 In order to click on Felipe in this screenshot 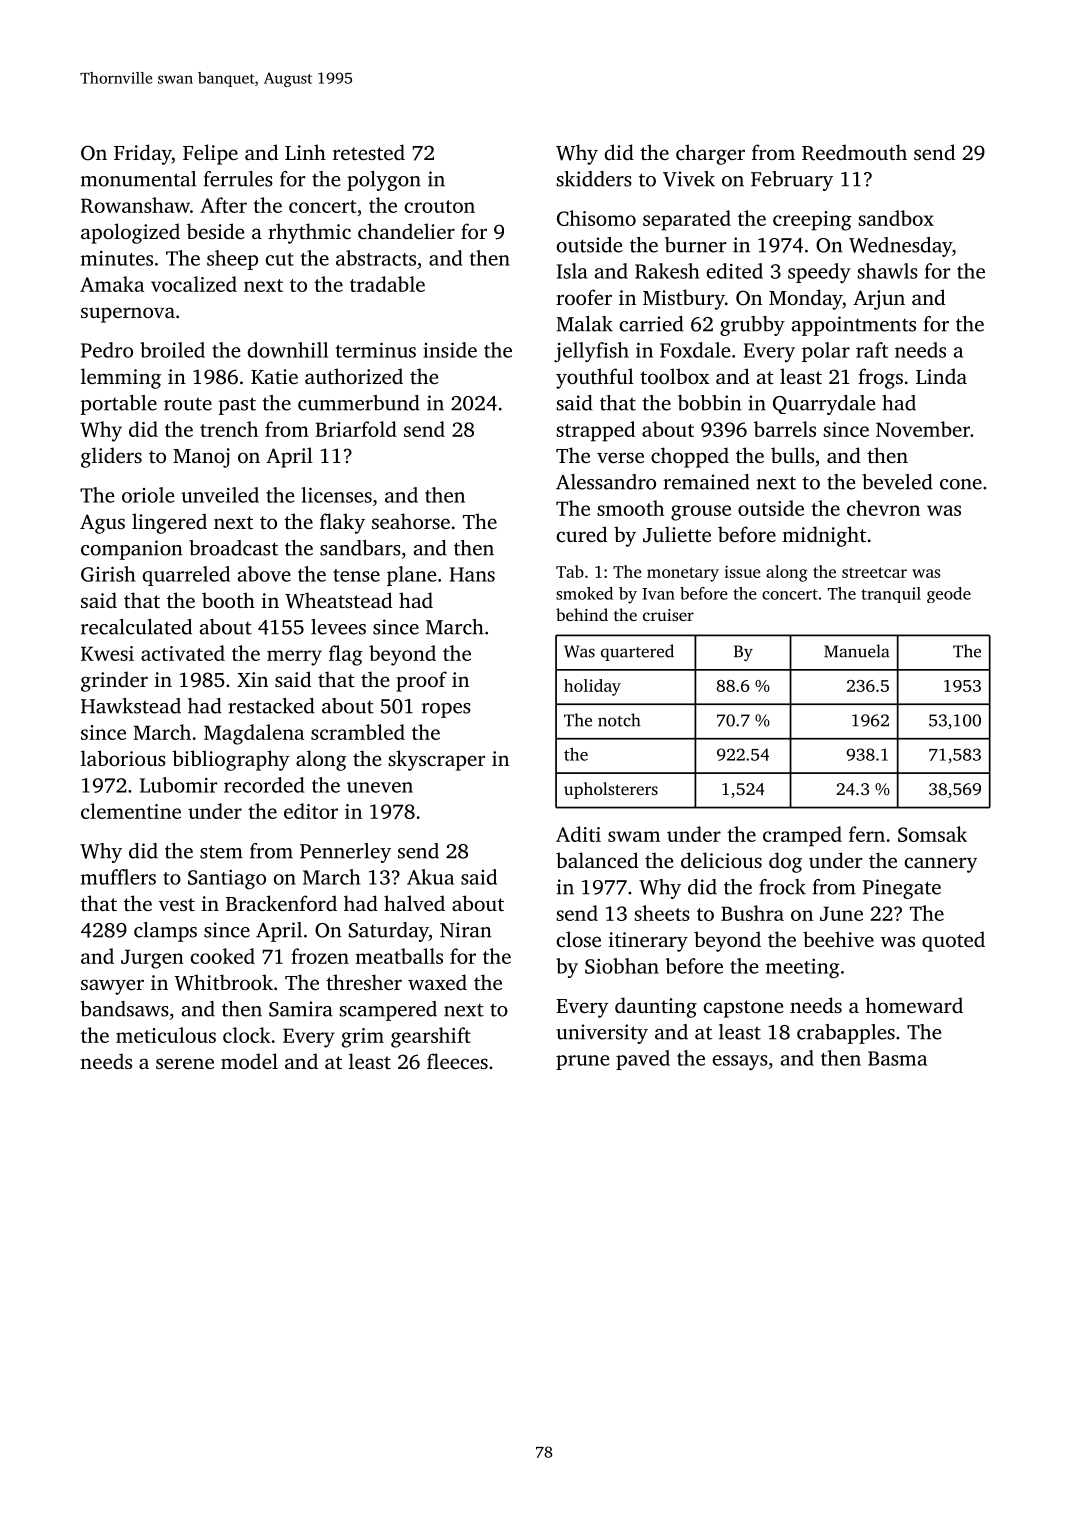, I will do `click(210, 154)`.
